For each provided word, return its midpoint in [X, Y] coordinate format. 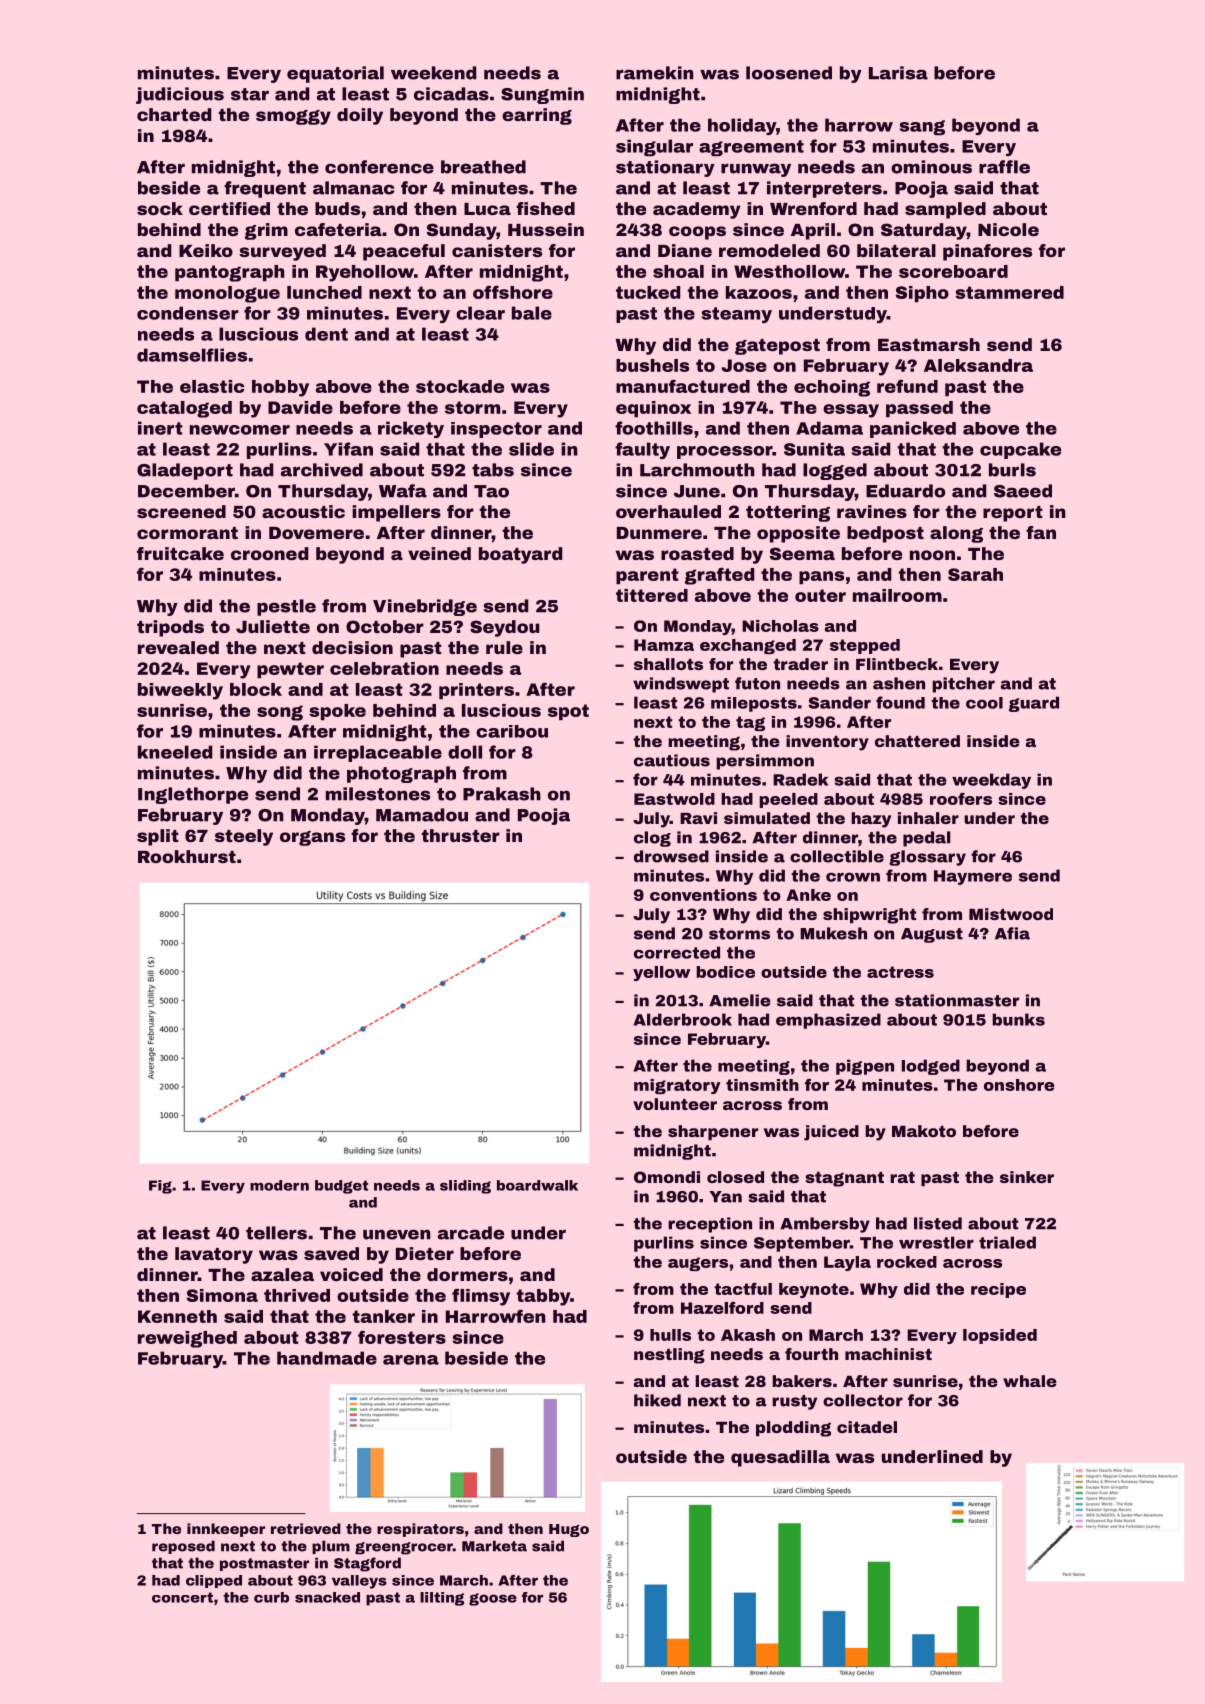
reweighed [187, 1339]
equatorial [335, 74]
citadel [867, 1427]
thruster [460, 835]
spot [568, 712]
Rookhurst [187, 856]
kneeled [175, 752]
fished [545, 208]
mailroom [897, 595]
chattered [917, 741]
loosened [789, 73]
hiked [657, 1400]
